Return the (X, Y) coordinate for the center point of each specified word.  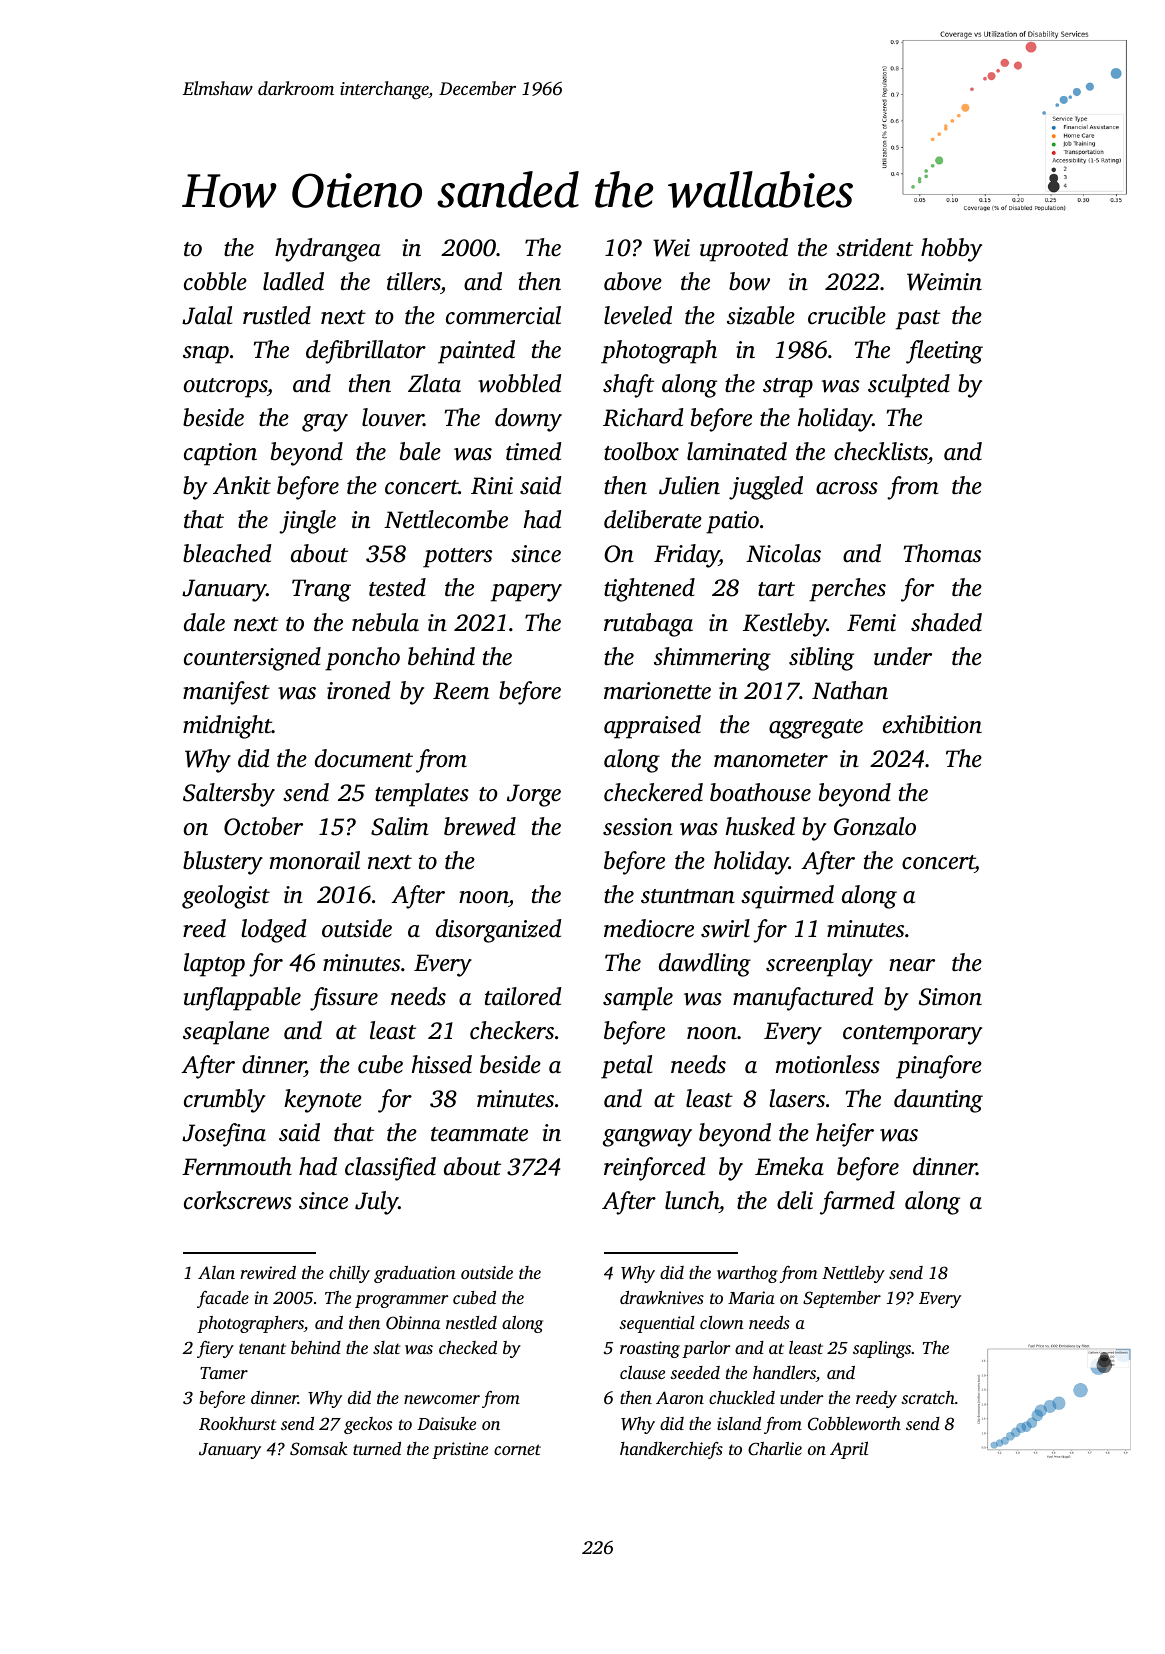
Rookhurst (237, 1423)
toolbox (641, 451)
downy (528, 420)
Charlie (775, 1449)
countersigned (252, 659)
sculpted (909, 386)
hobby (951, 250)
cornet (517, 1449)
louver (393, 417)
